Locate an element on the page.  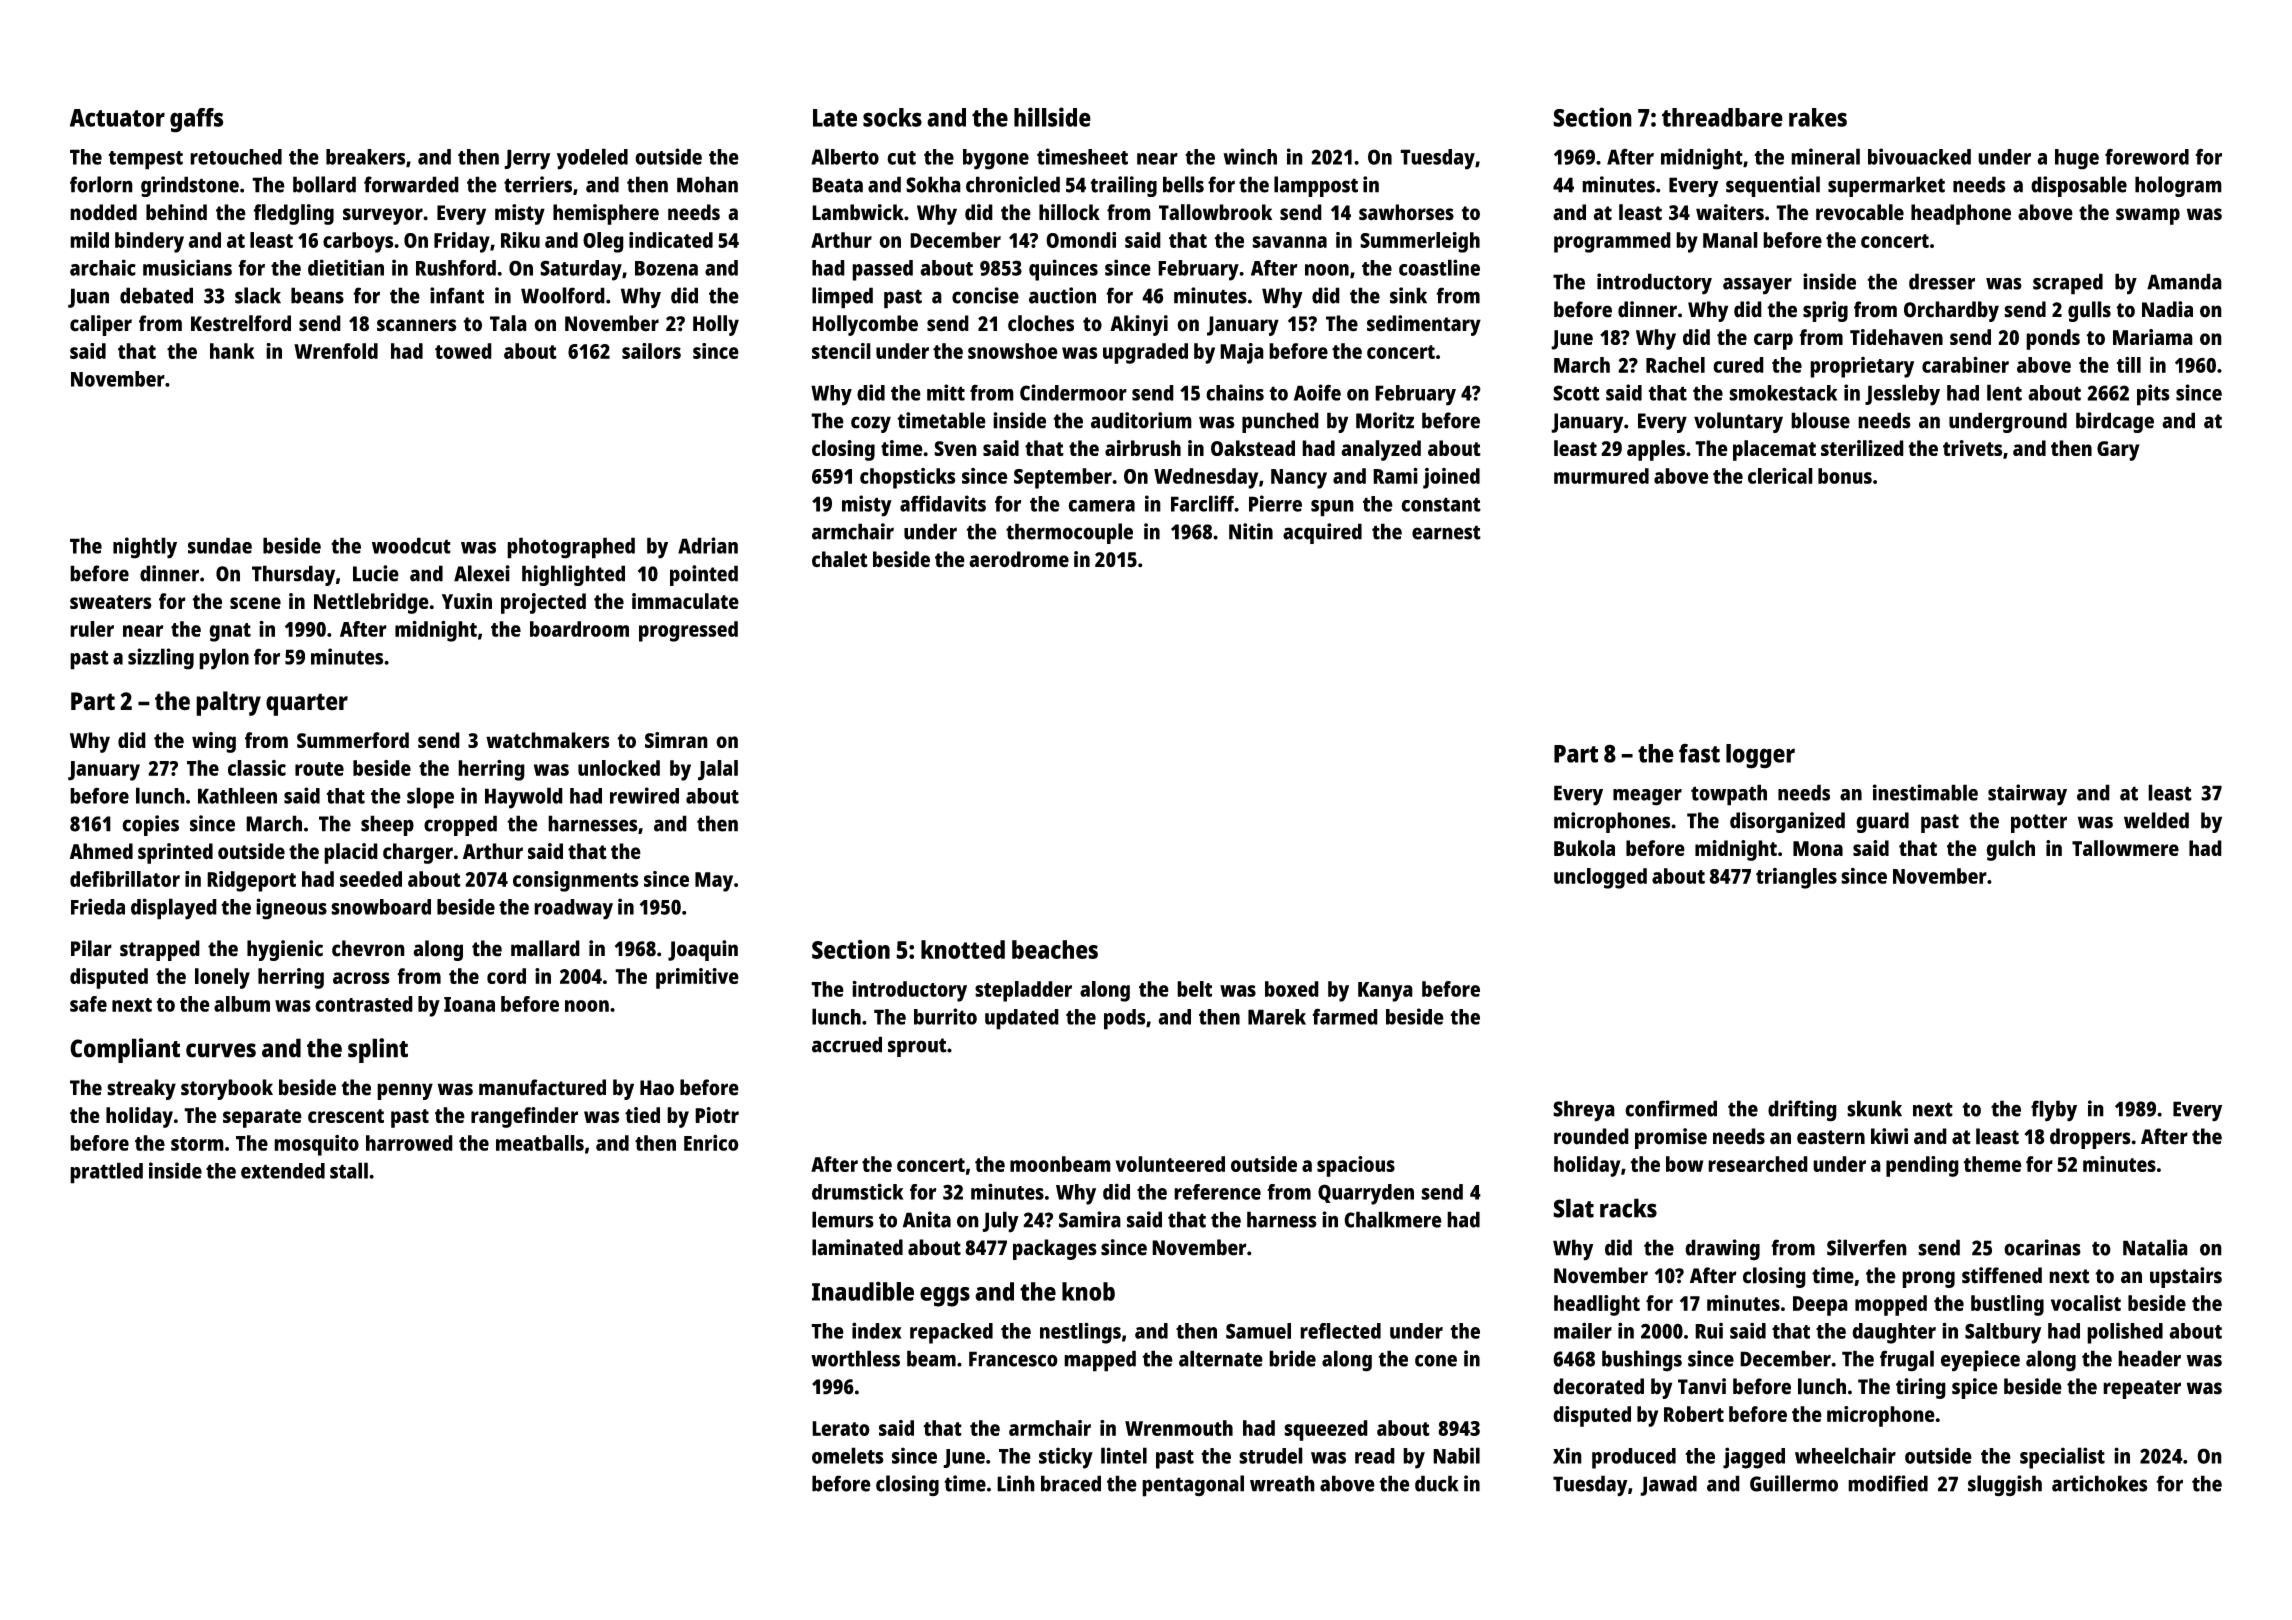
pending is located at coordinates (1922, 1166).
